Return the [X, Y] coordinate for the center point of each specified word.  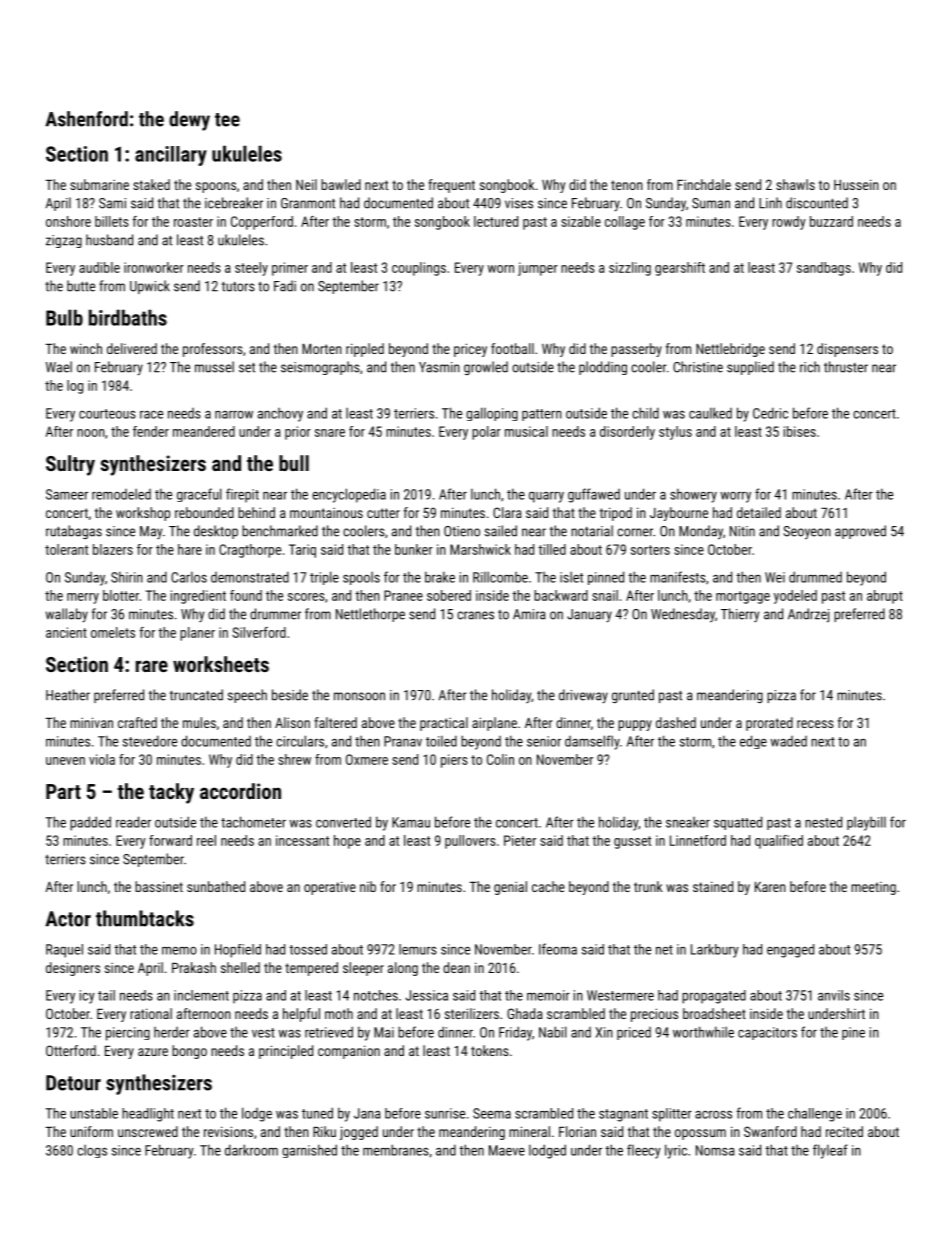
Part [63, 791]
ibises [800, 431]
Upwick [150, 287]
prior [298, 433]
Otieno [462, 531]
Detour [73, 1083]
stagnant [623, 1115]
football [512, 348]
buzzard [831, 221]
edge [753, 742]
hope [347, 842]
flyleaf [830, 1151]
